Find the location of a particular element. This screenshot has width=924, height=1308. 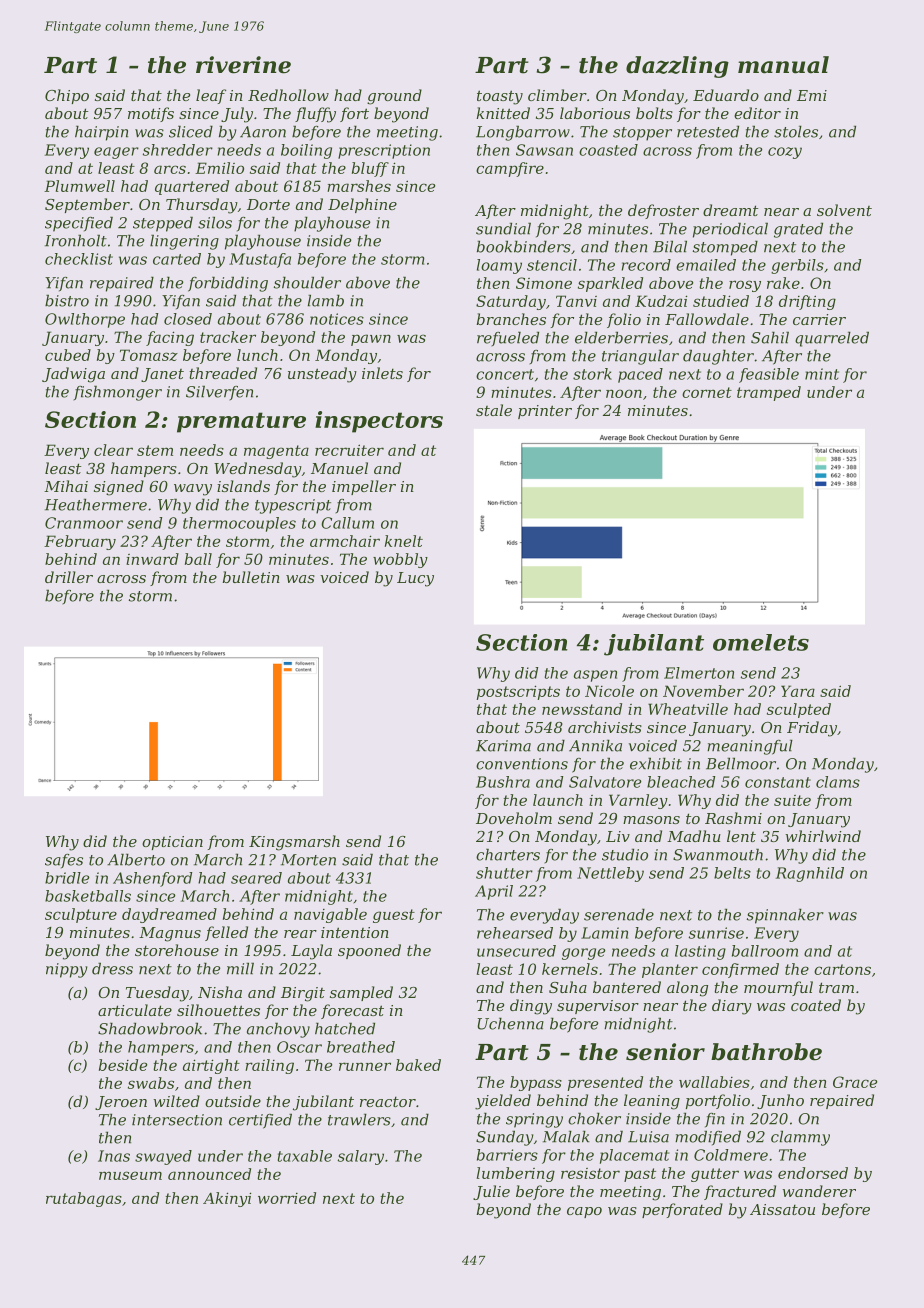

perforated is located at coordinates (682, 1210).
